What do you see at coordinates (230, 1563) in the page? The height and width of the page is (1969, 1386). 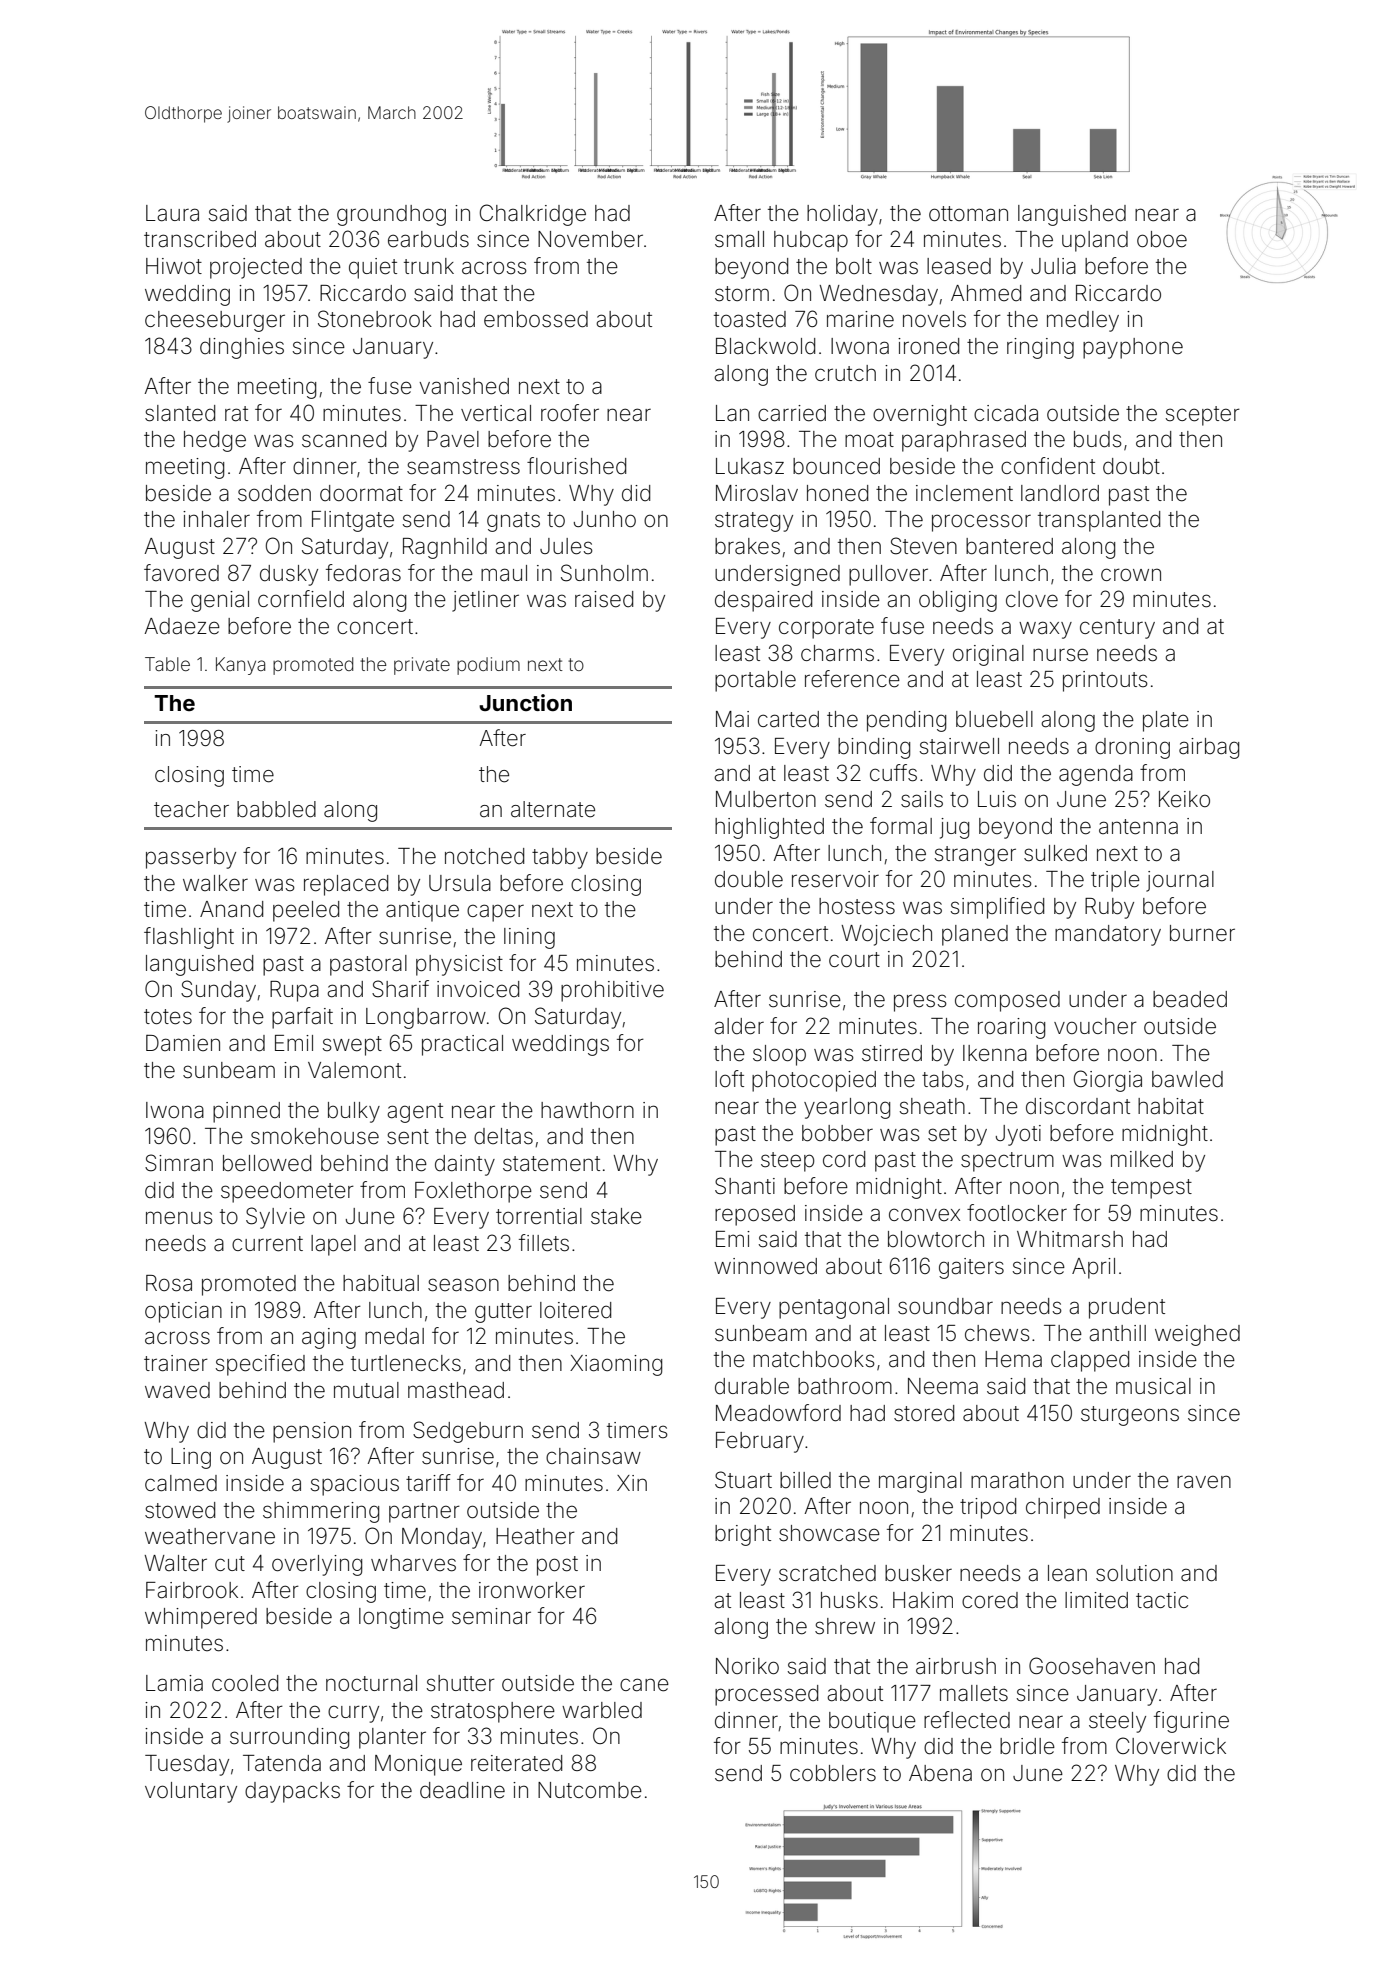 I see `cut` at bounding box center [230, 1563].
